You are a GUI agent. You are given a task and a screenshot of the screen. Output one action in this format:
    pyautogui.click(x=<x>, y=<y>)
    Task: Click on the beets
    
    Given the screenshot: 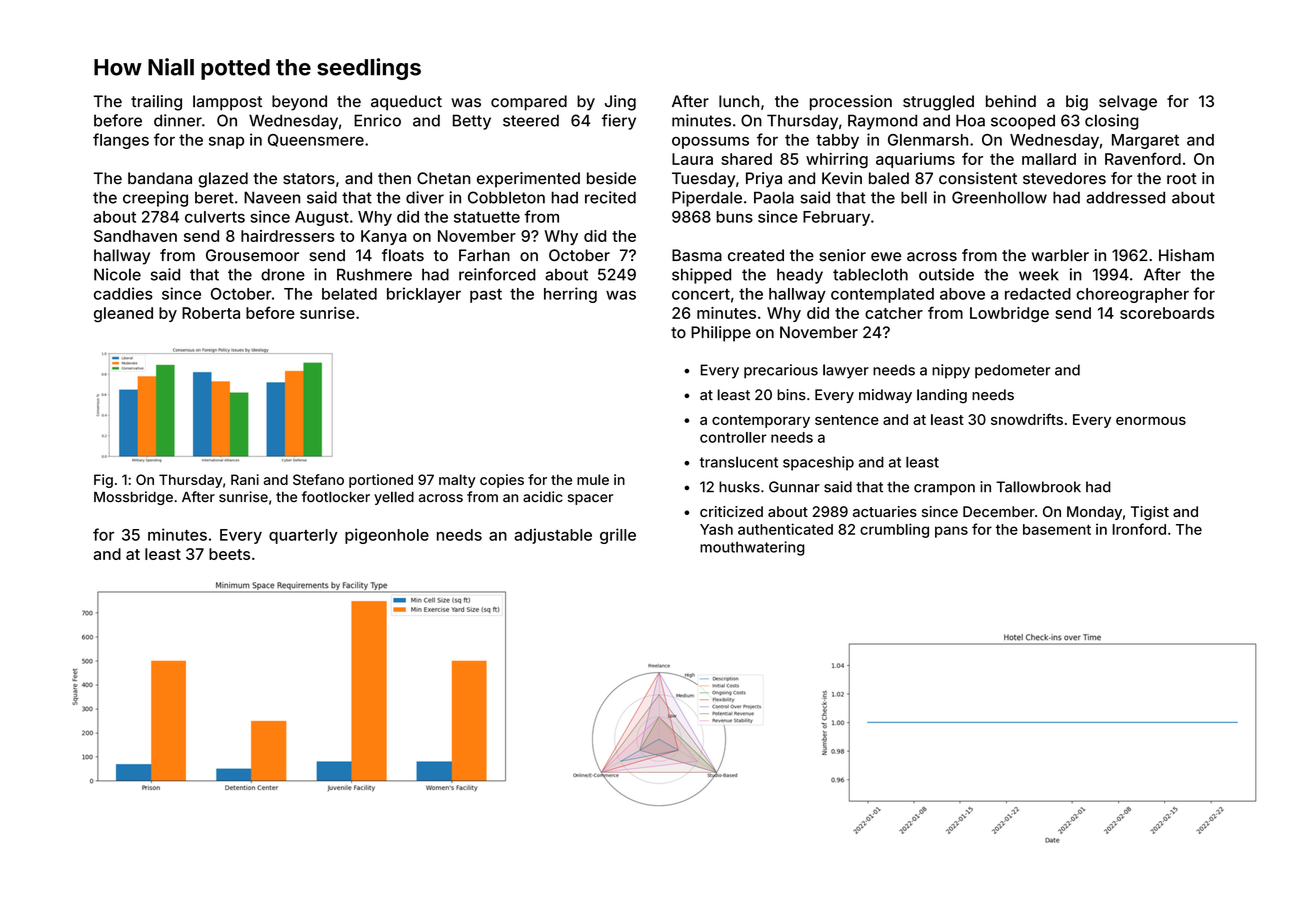 What is the action you would take?
    pyautogui.click(x=229, y=554)
